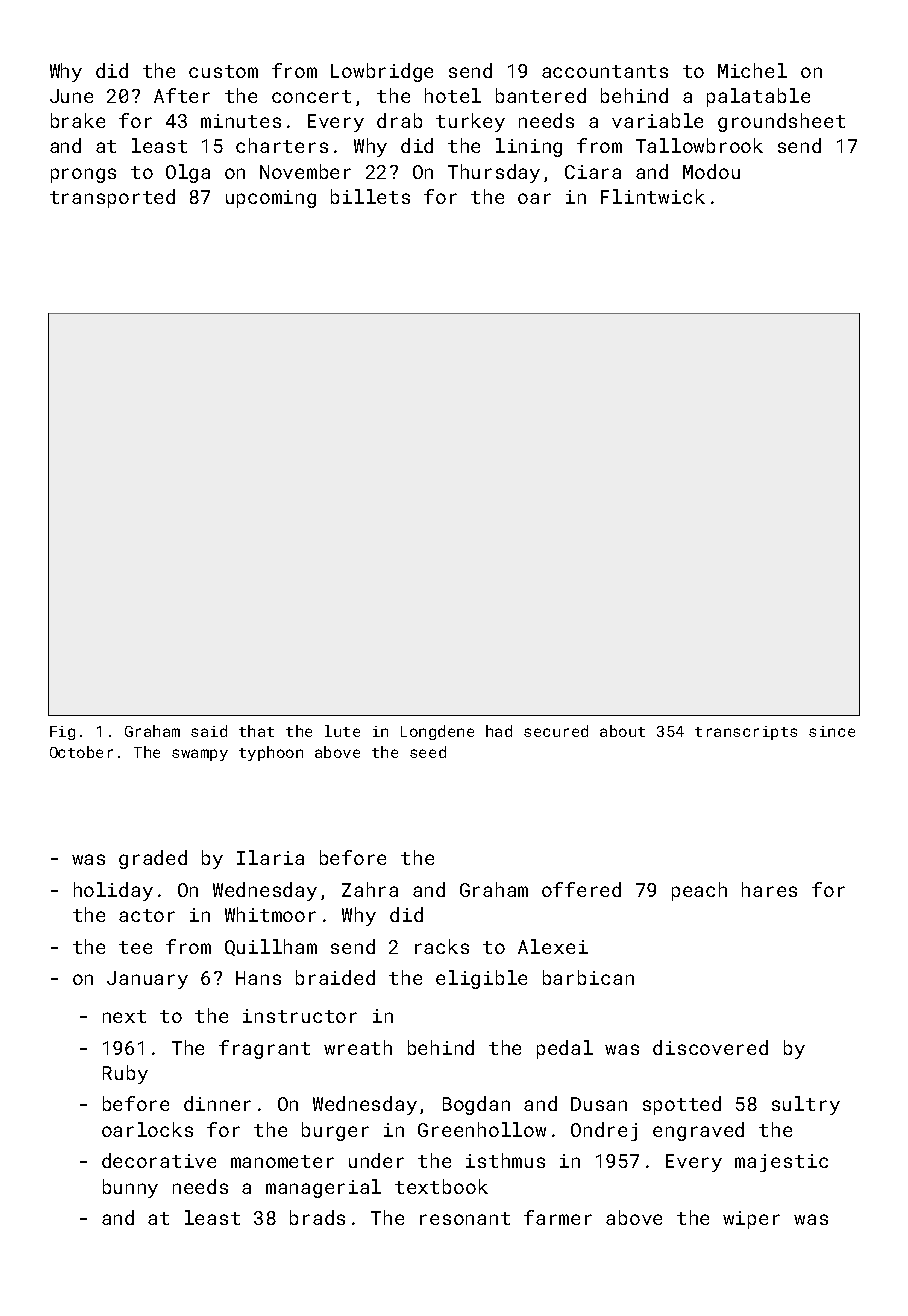  What do you see at coordinates (781, 1163) in the page?
I see `majestic` at bounding box center [781, 1163].
